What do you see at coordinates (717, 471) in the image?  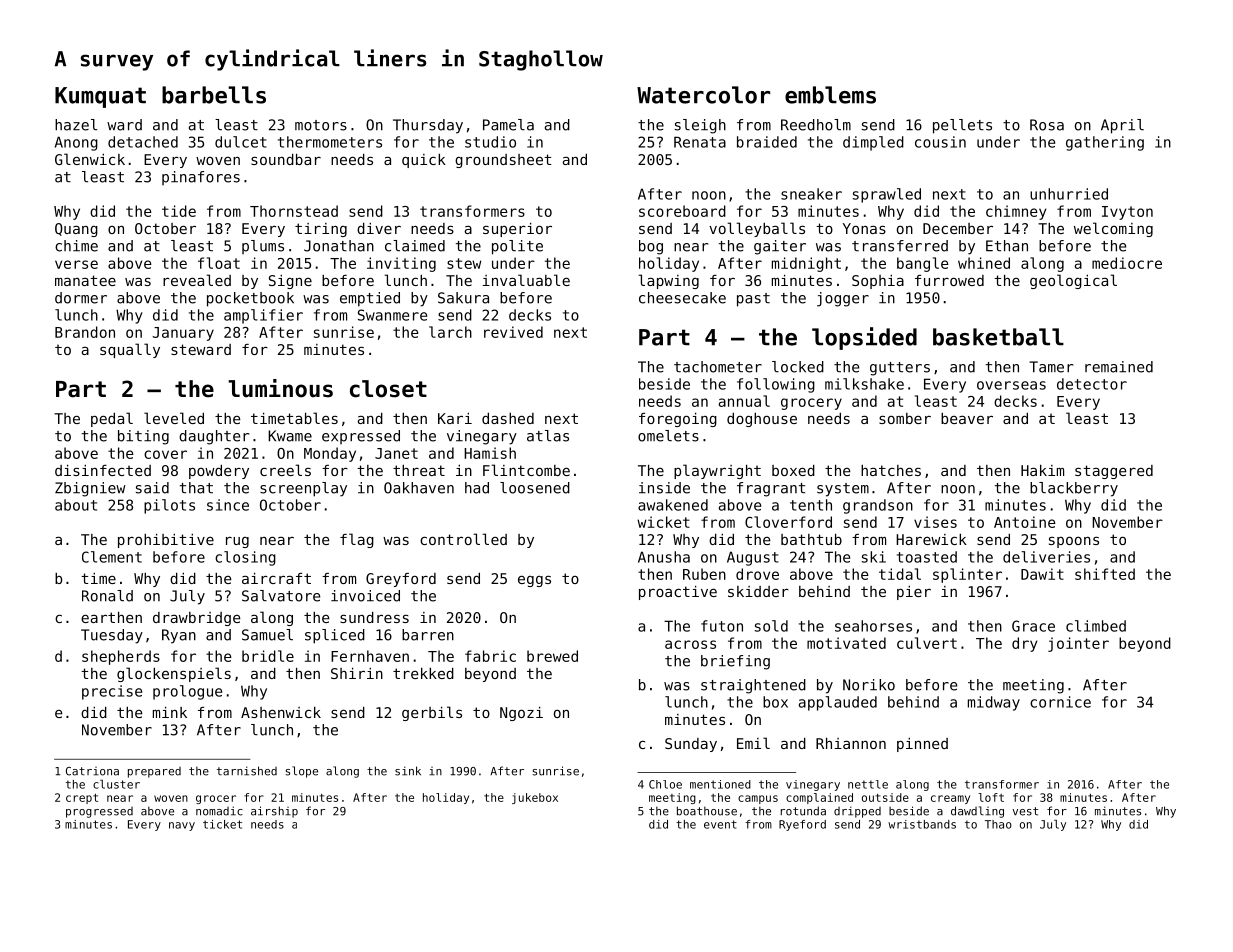 I see `playwright` at bounding box center [717, 471].
